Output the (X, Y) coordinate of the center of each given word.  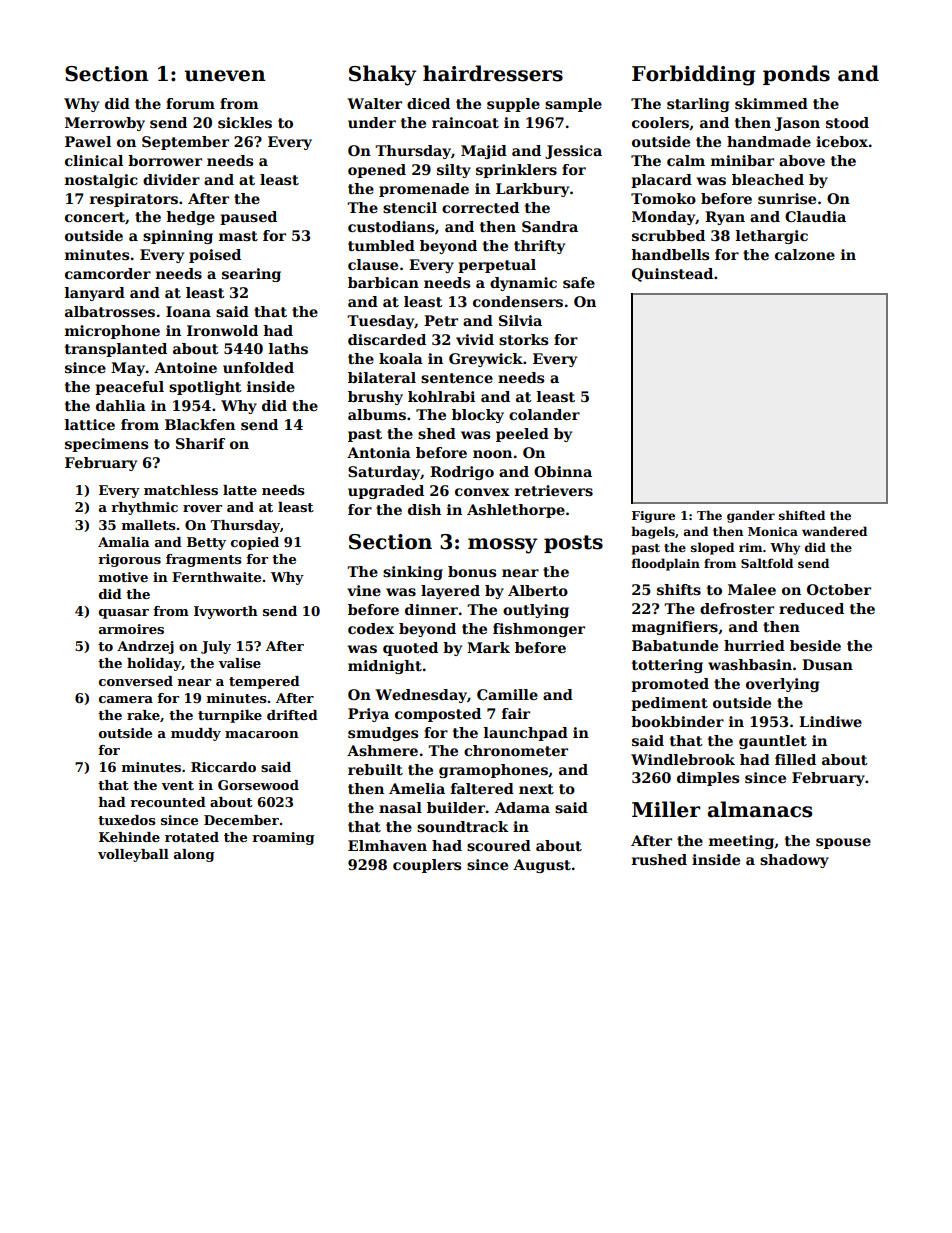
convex (482, 492)
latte (240, 490)
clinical (94, 160)
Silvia (520, 320)
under (372, 122)
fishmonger (539, 630)
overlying (782, 685)
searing (251, 275)
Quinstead (672, 275)
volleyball (133, 855)
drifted (292, 715)
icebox (842, 141)
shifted (802, 515)
